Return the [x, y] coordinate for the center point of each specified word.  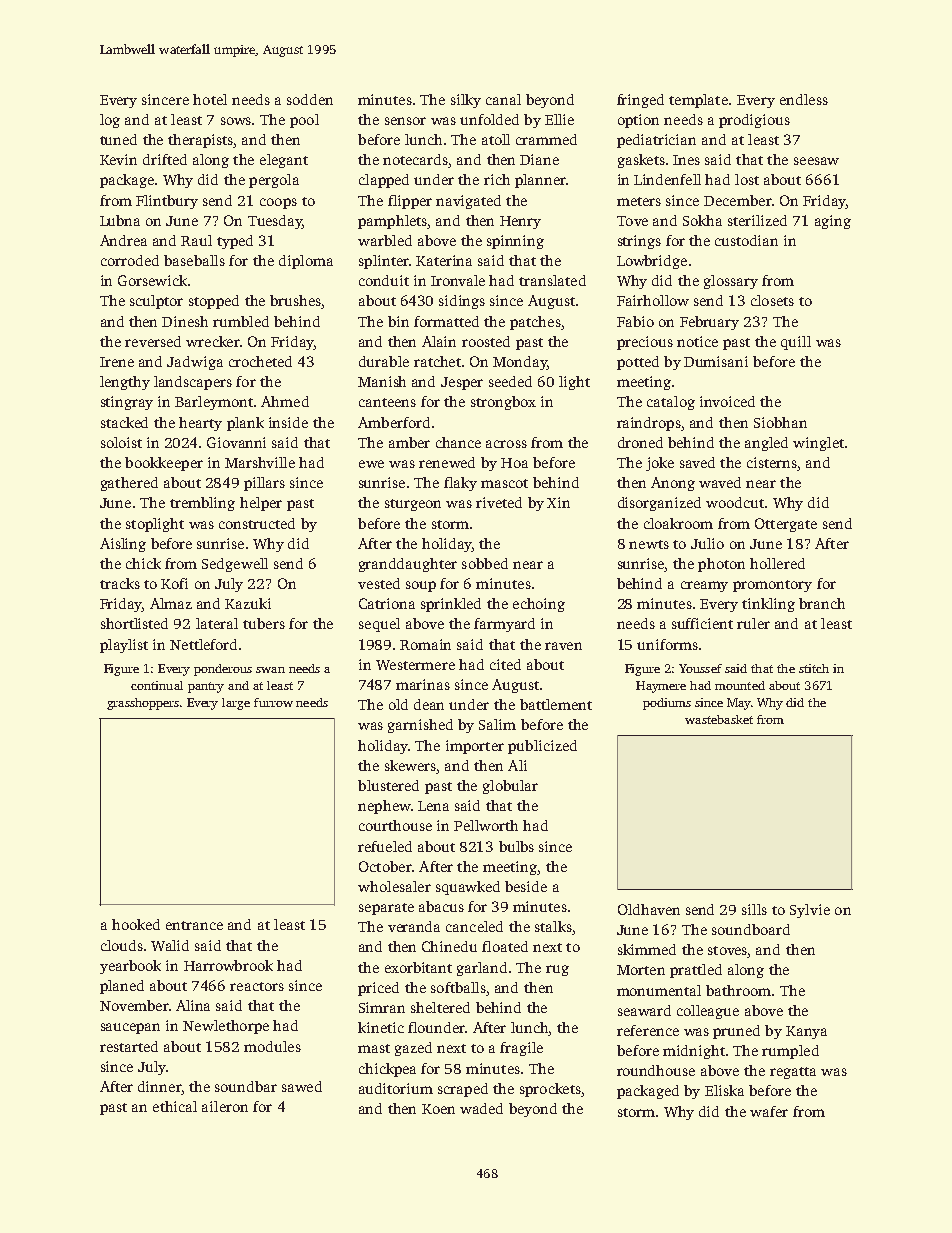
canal [503, 99]
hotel [210, 99]
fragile [521, 1049]
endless [804, 99]
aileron [225, 1106]
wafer [769, 1111]
